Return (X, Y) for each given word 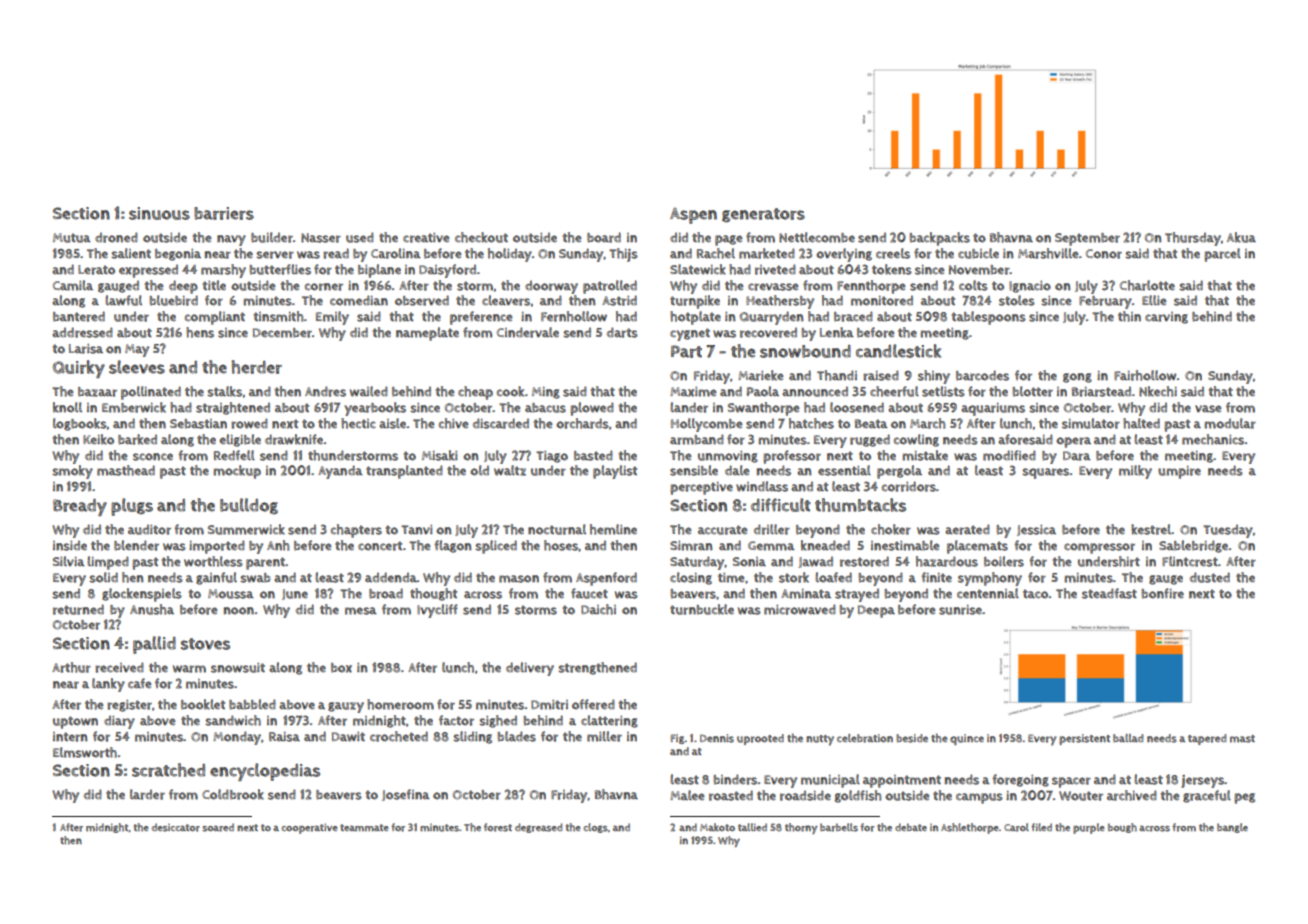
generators (763, 215)
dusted (1210, 577)
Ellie (1154, 300)
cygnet (690, 334)
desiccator (176, 827)
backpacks (940, 239)
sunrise (960, 610)
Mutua (72, 238)
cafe (140, 683)
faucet (589, 593)
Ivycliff (437, 611)
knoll (67, 407)
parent (265, 563)
